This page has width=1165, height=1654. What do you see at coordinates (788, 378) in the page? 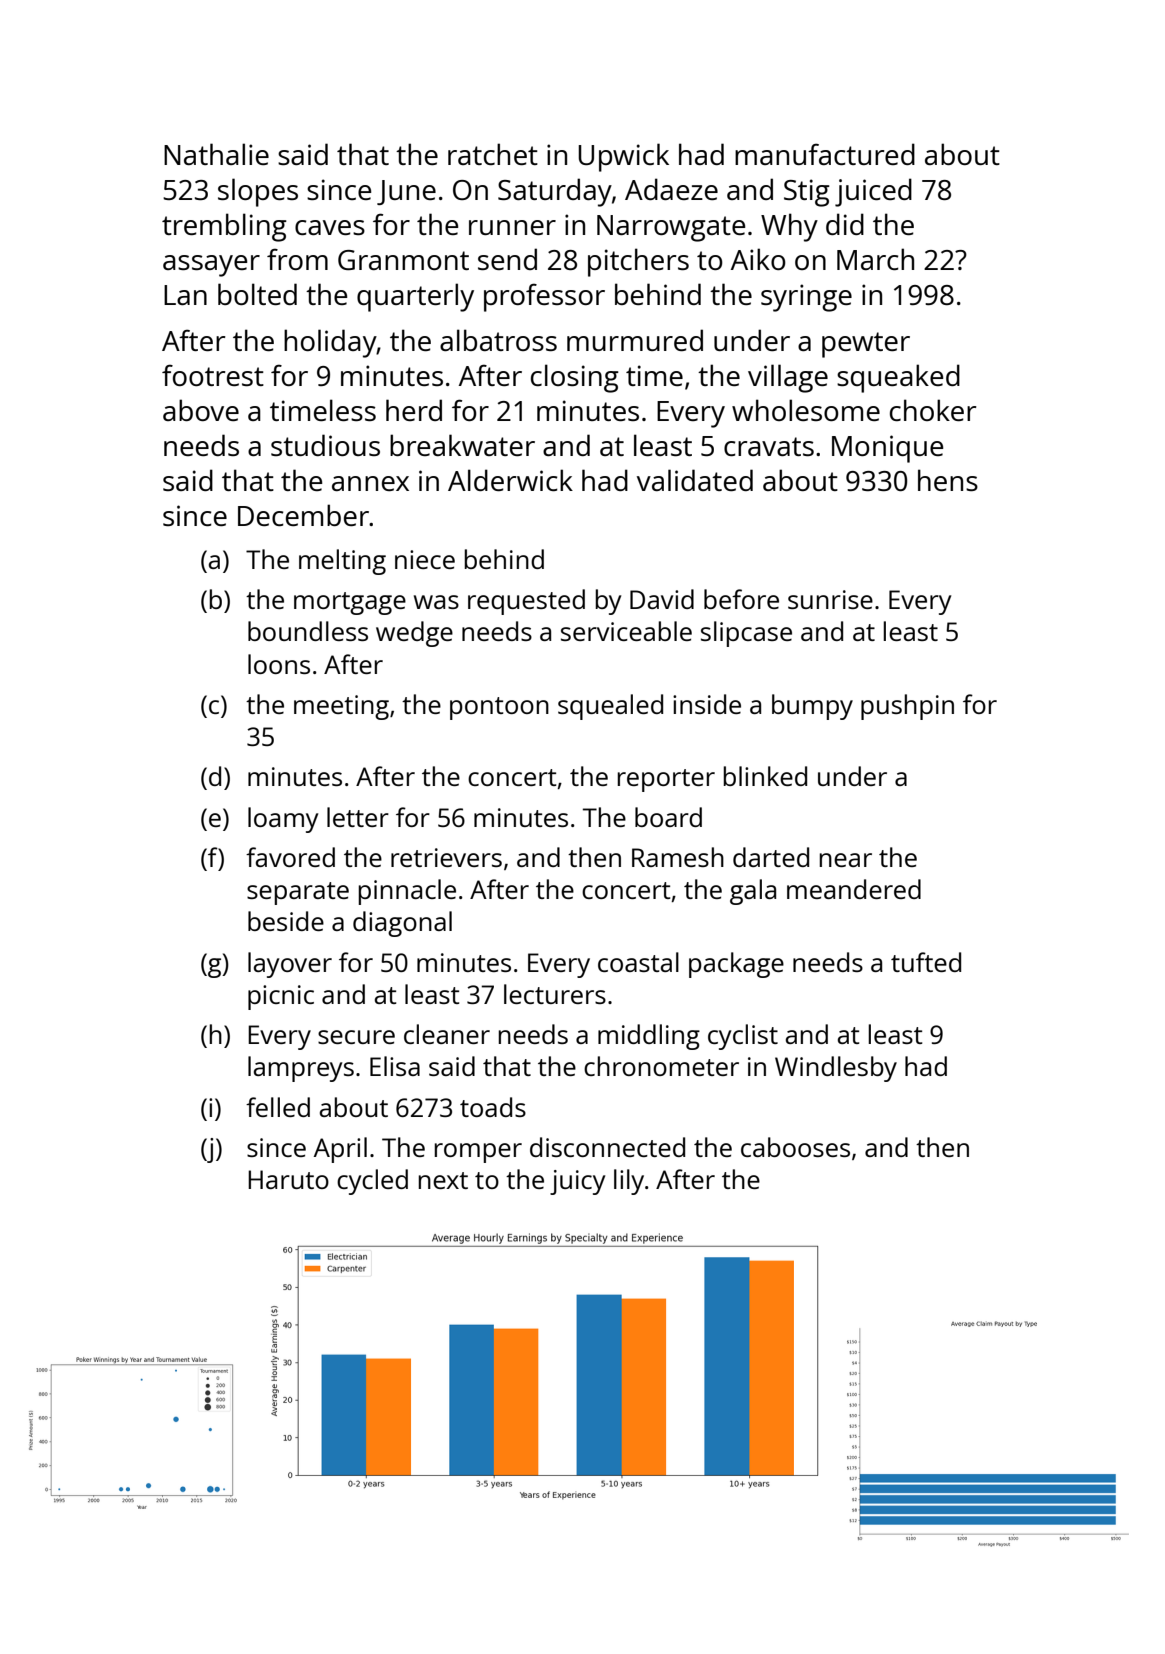
I see `village` at bounding box center [788, 378].
